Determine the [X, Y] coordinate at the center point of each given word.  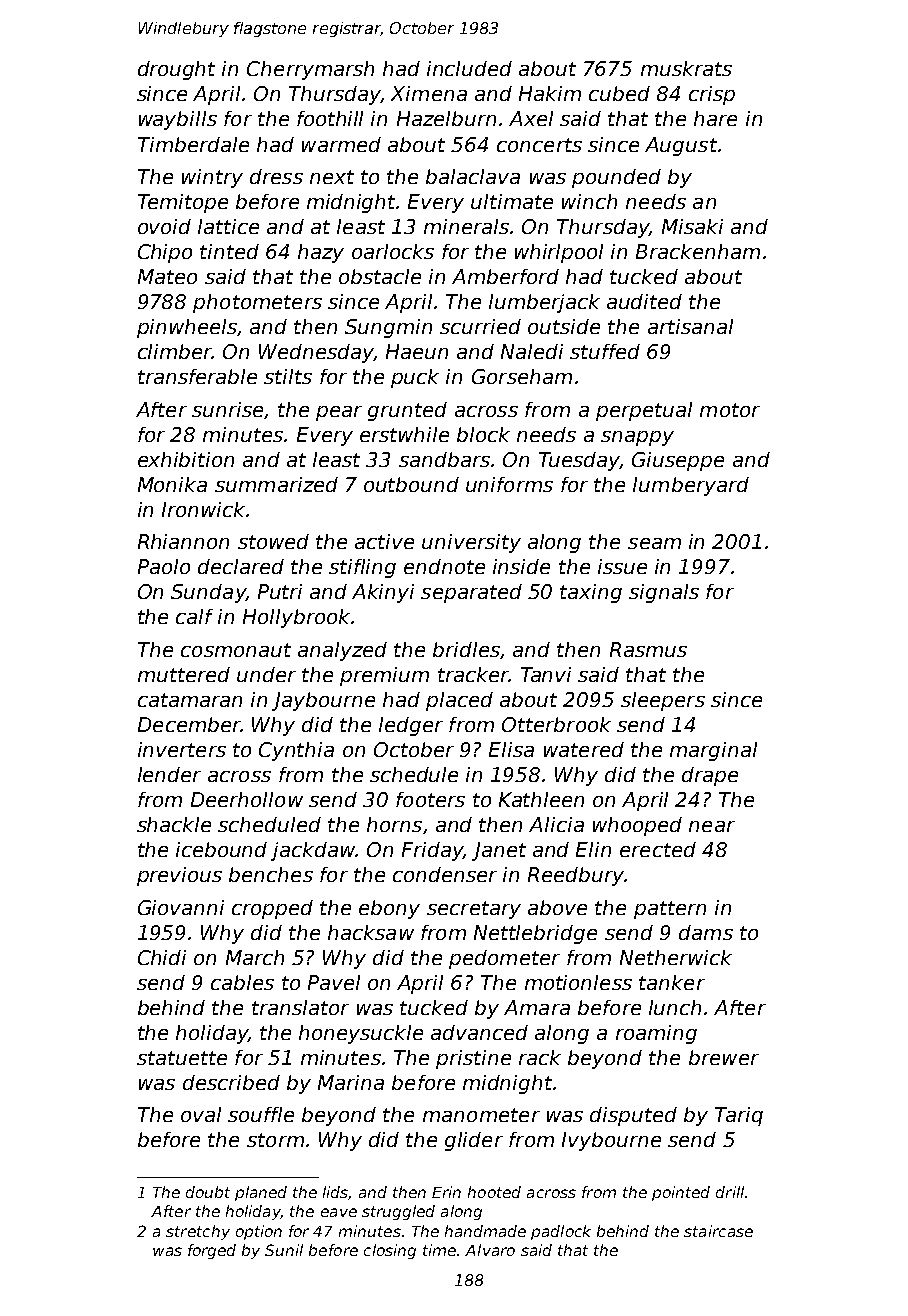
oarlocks [393, 251]
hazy [321, 253]
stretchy [198, 1232]
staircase [718, 1231]
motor [730, 410]
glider [474, 1141]
